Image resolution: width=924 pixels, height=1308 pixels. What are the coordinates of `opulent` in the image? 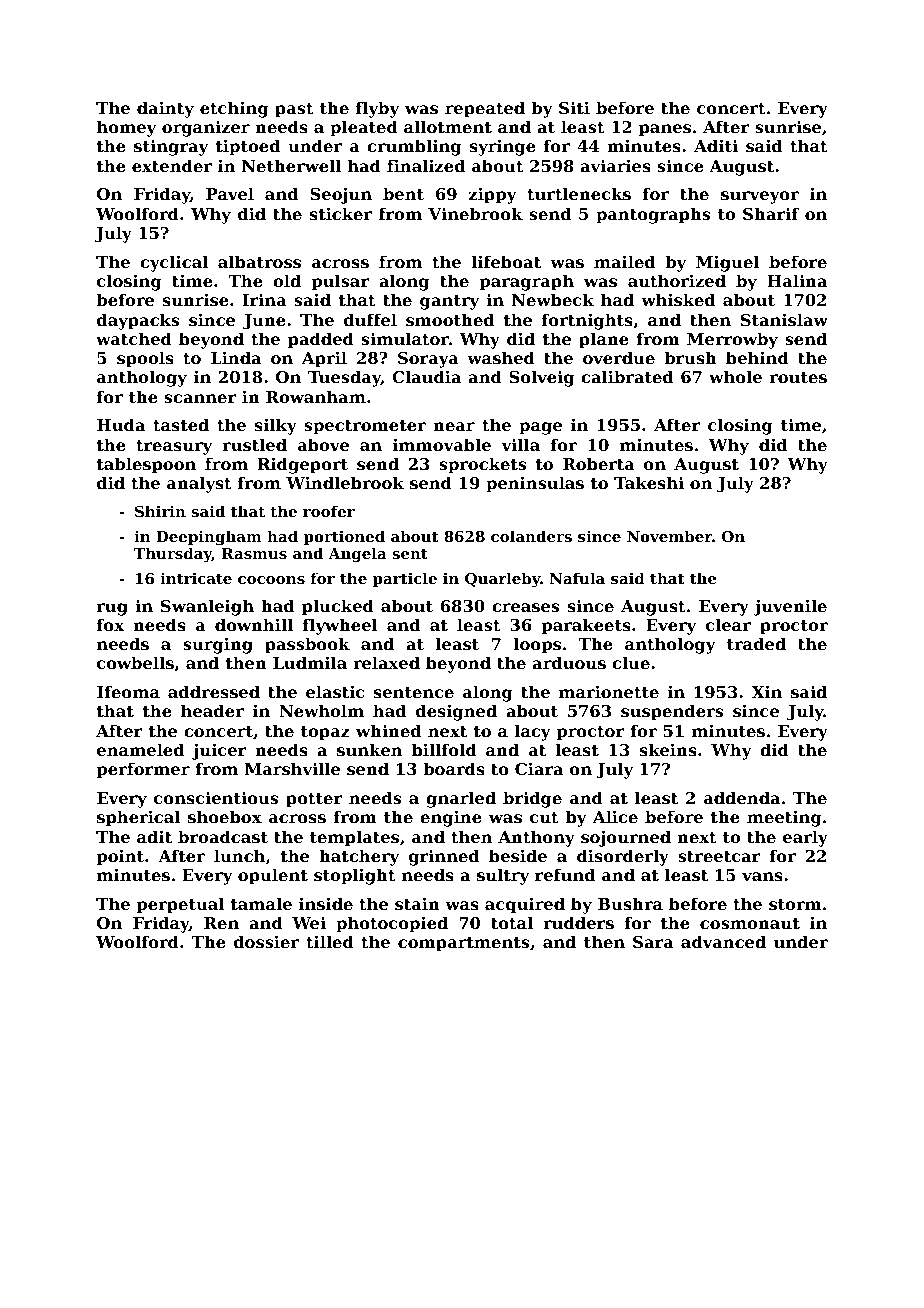 It's located at (273, 876).
